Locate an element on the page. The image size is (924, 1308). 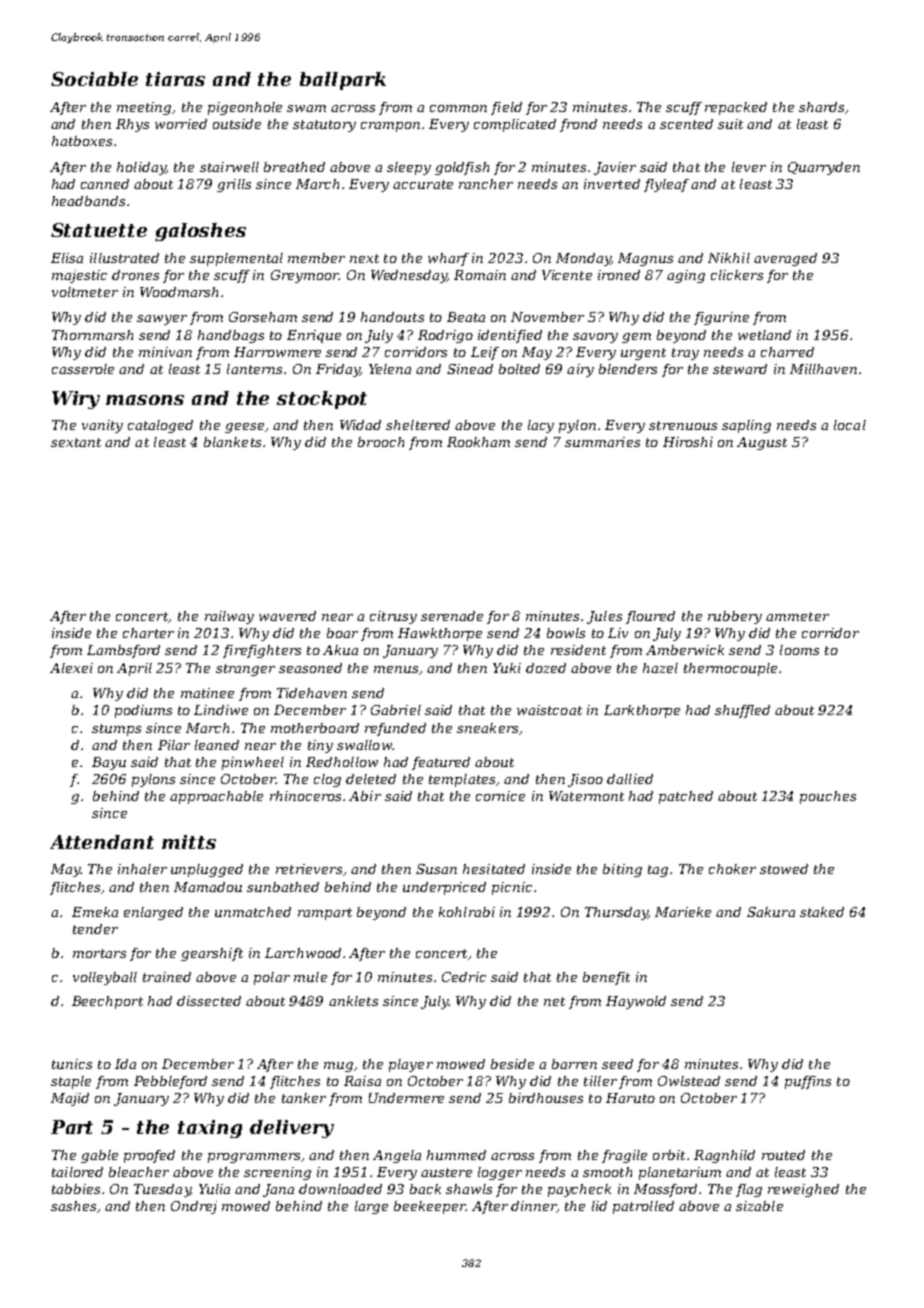
bleacher is located at coordinates (139, 1172).
